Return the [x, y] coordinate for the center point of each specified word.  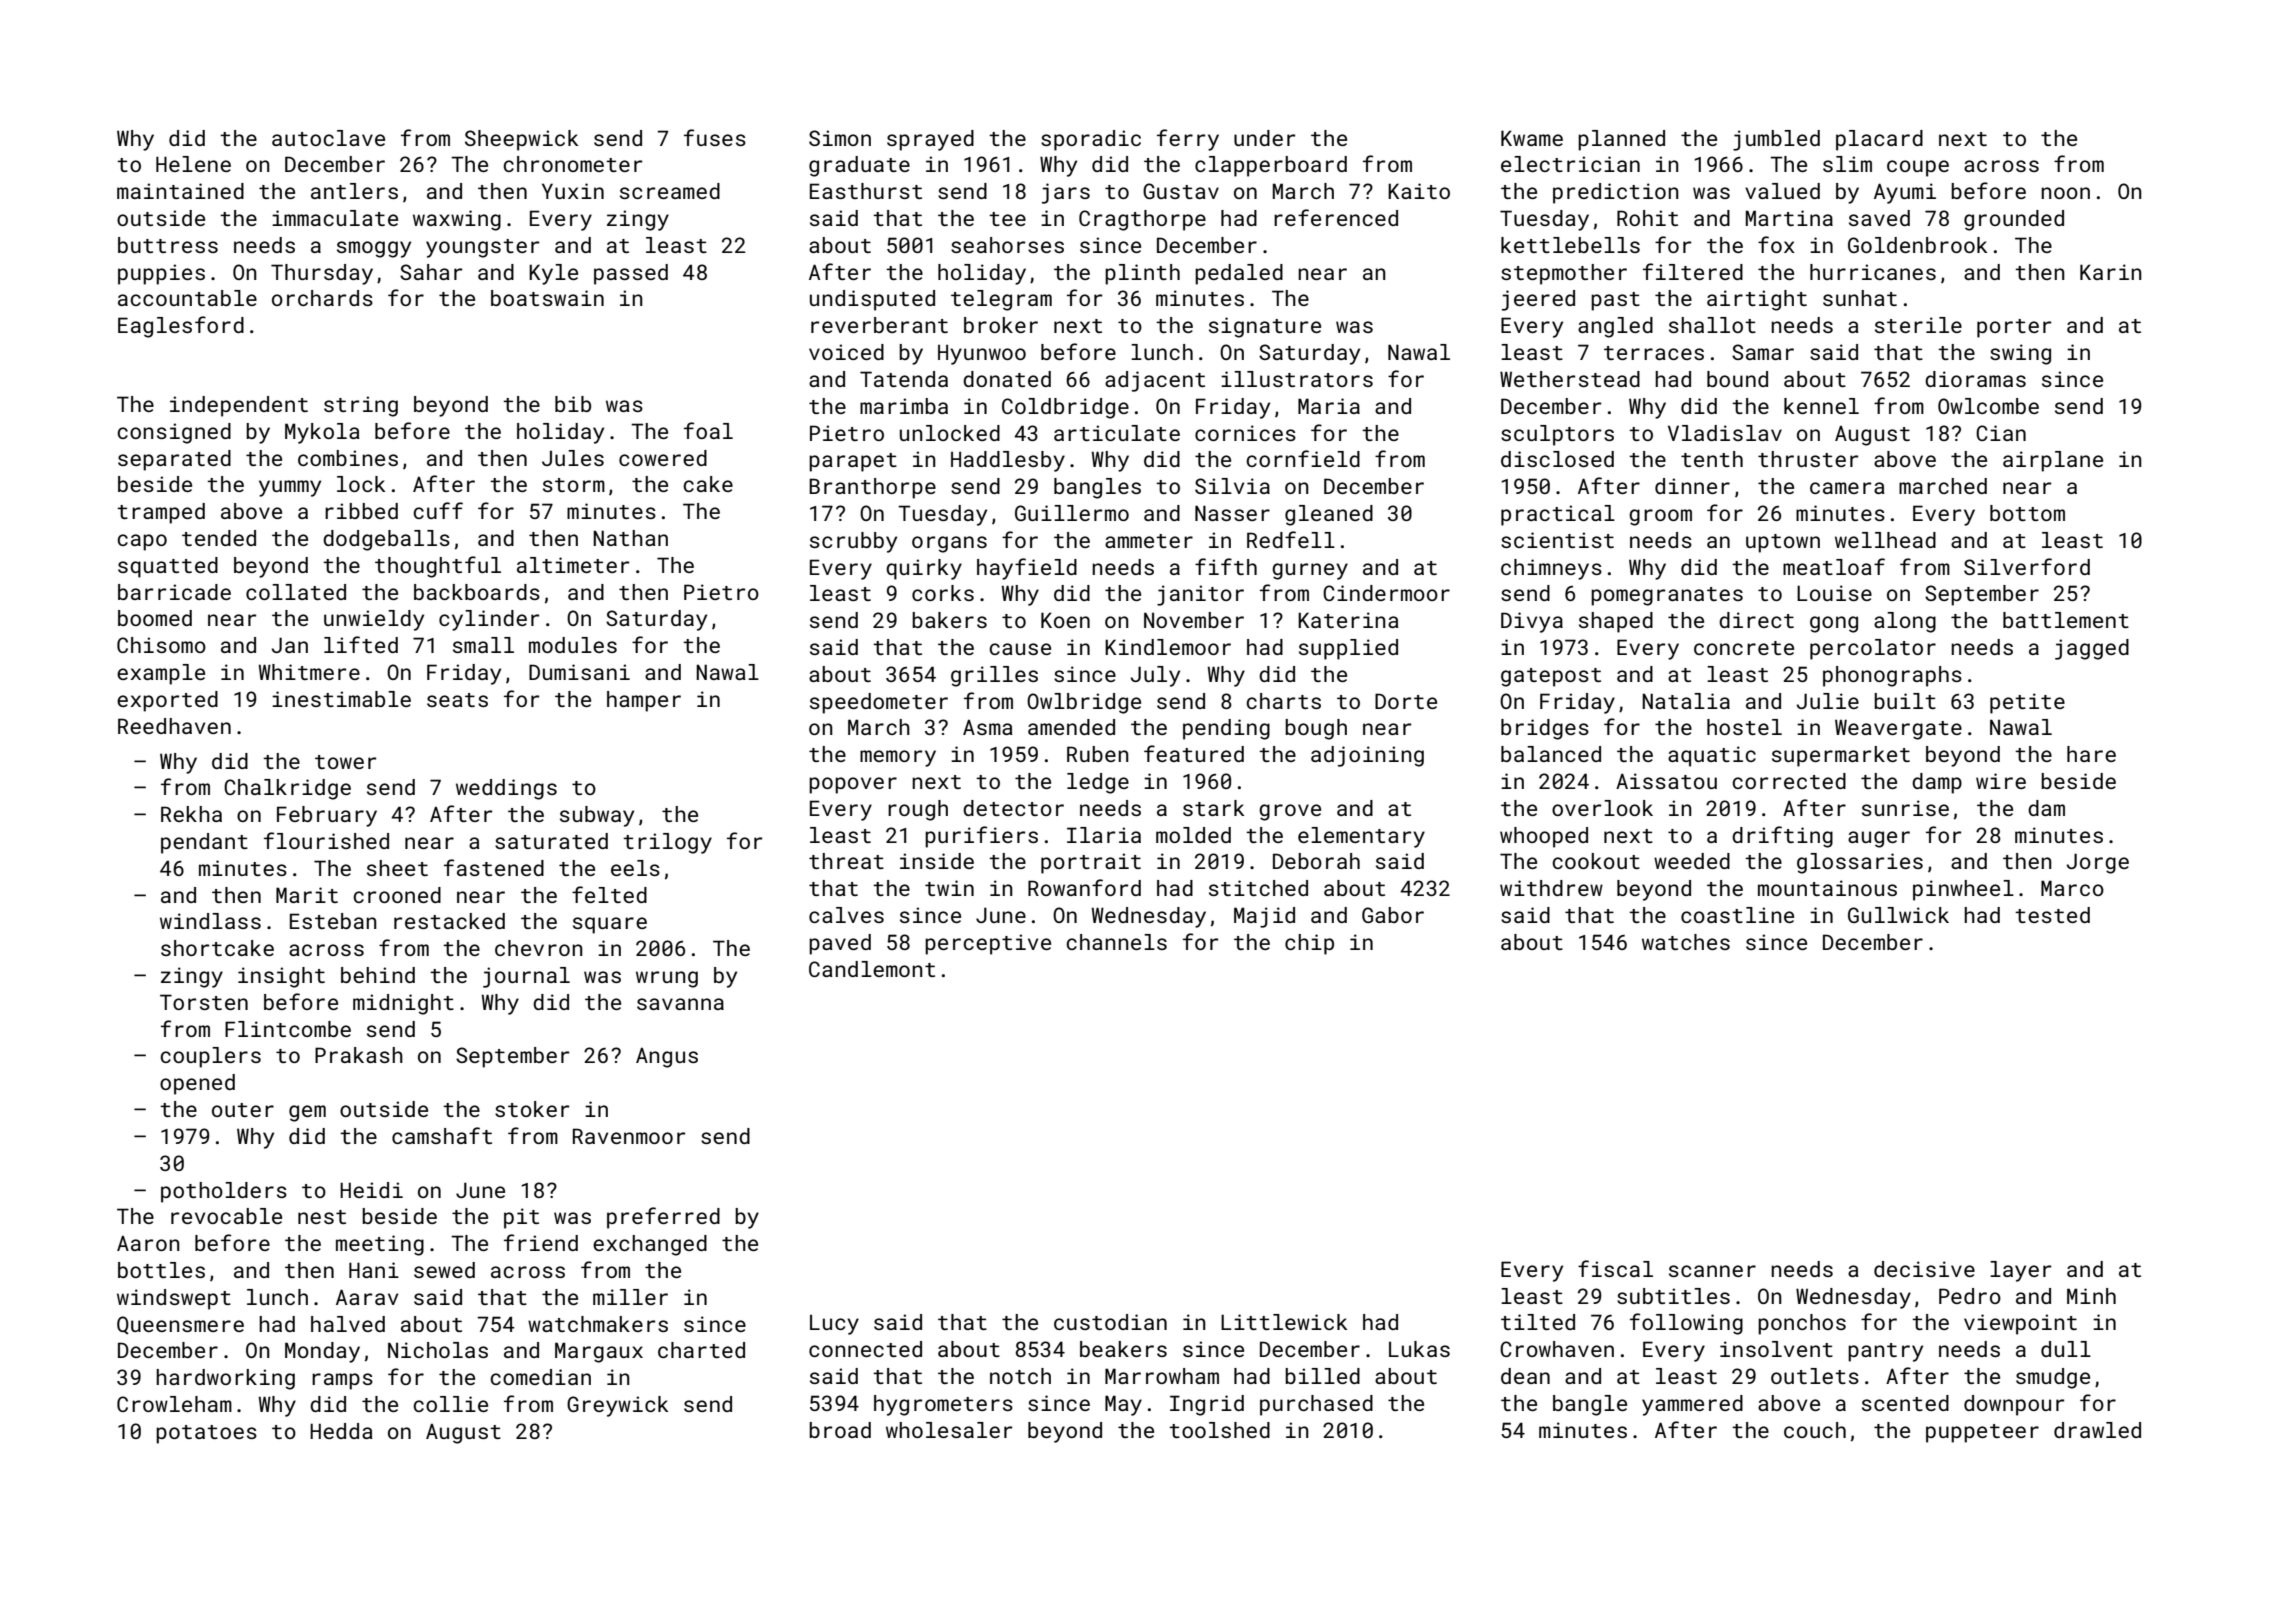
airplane [2053, 461]
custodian [1110, 1322]
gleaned [1329, 515]
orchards [322, 298]
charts [1283, 701]
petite [2027, 703]
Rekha [191, 814]
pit [521, 1218]
